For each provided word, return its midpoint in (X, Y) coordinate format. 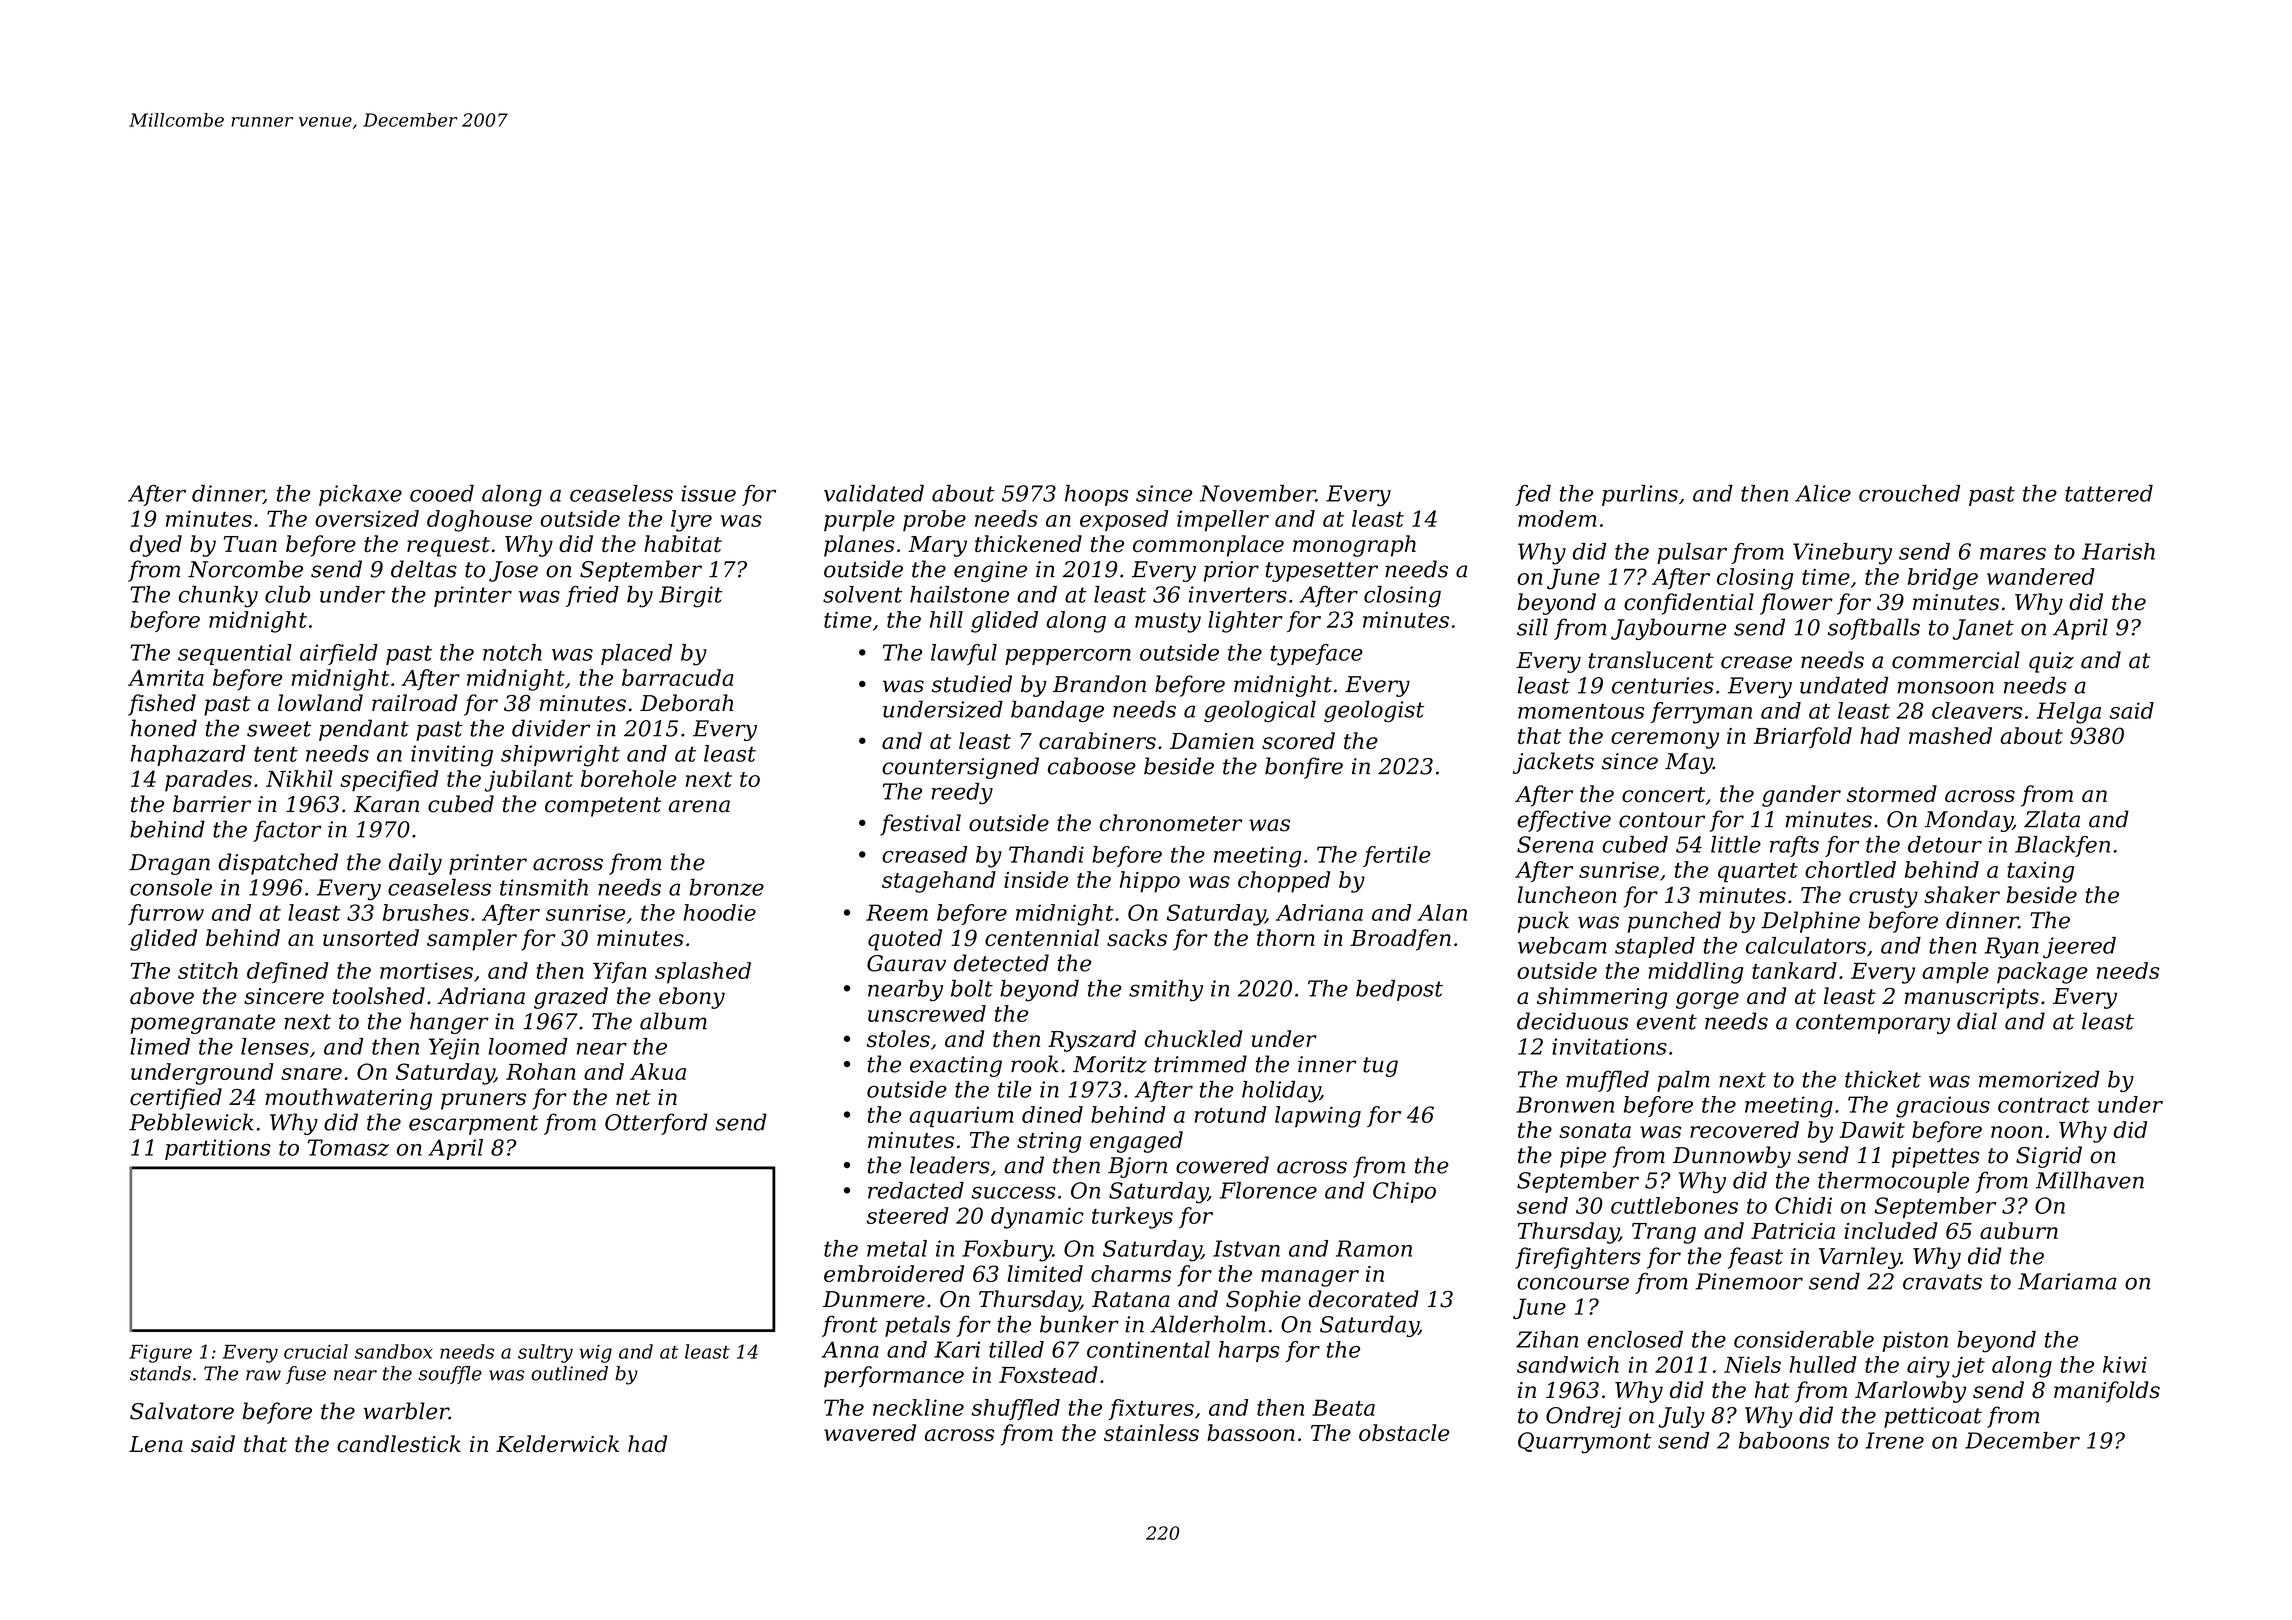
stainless (1151, 1432)
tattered (2109, 493)
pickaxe (360, 495)
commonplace (1208, 546)
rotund (1231, 1114)
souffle (450, 1375)
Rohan (541, 1071)
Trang (1664, 1233)
